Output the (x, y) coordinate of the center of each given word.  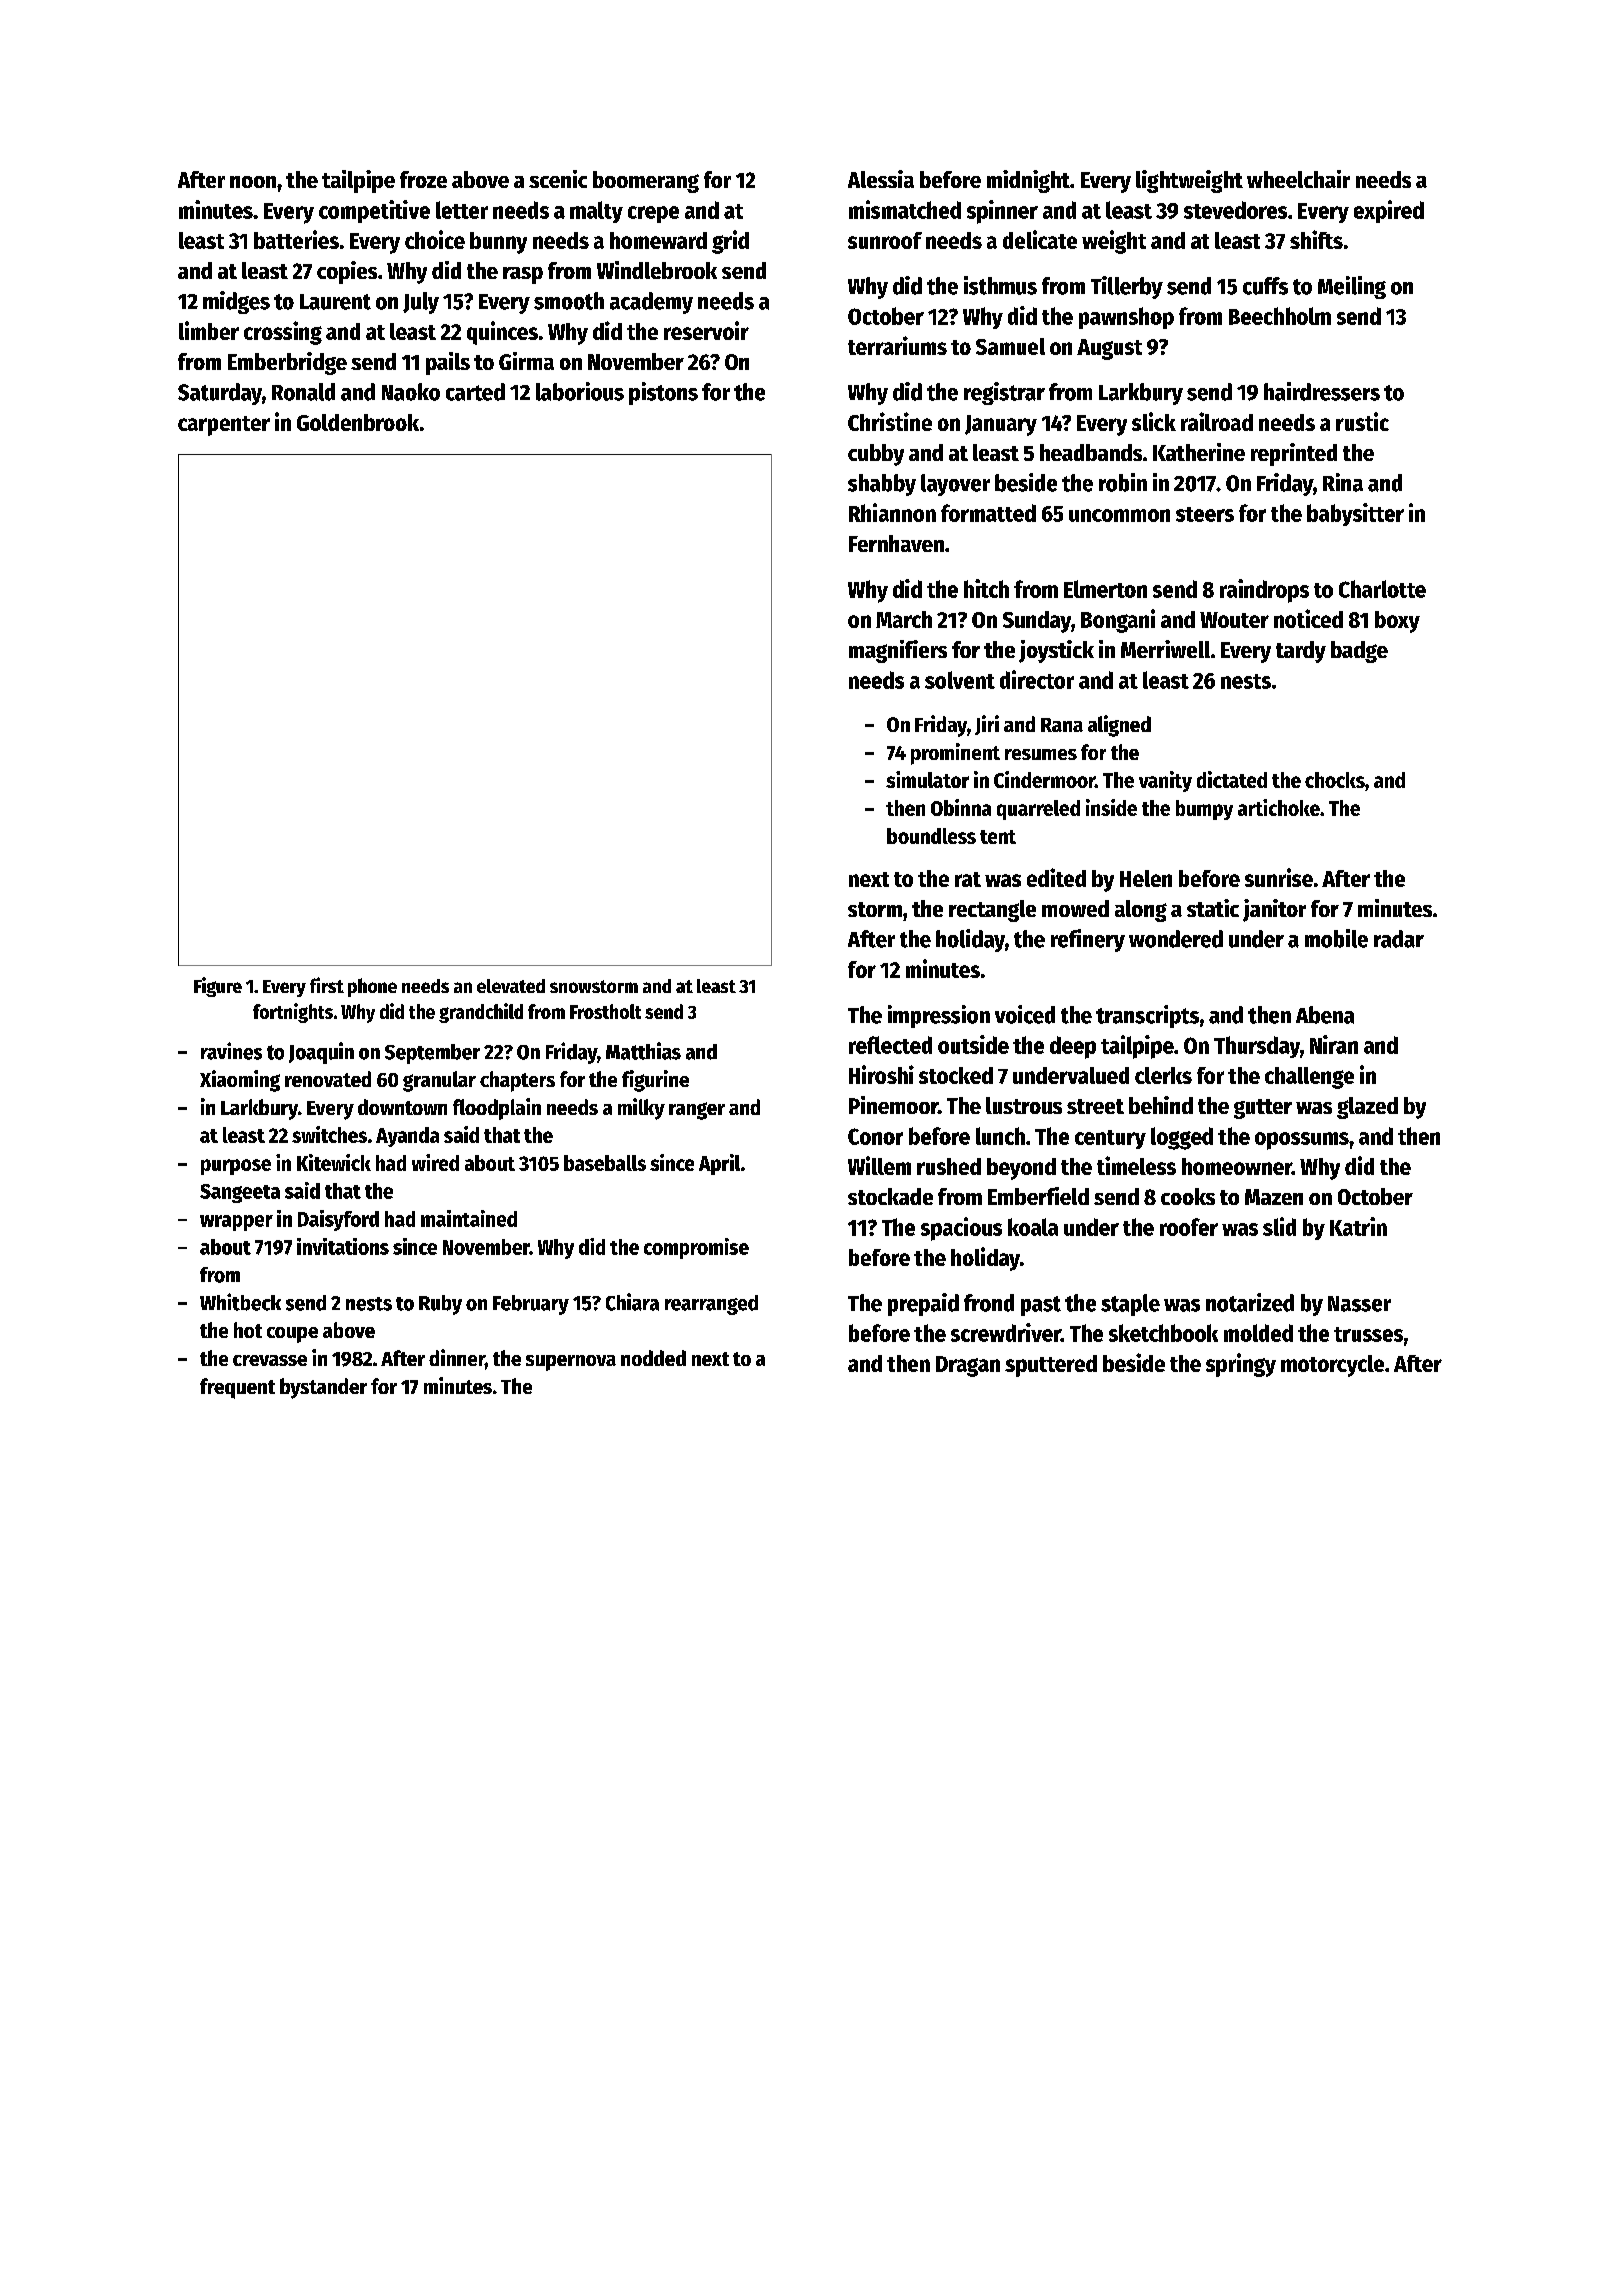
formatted (988, 513)
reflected (890, 1045)
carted (475, 392)
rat (968, 879)
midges (236, 302)
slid (1279, 1226)
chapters (517, 1081)
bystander (323, 1388)
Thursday (1257, 1047)
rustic (1362, 421)
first (327, 985)
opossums (1302, 1141)
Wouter (1234, 620)
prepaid (923, 1304)
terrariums (897, 345)
